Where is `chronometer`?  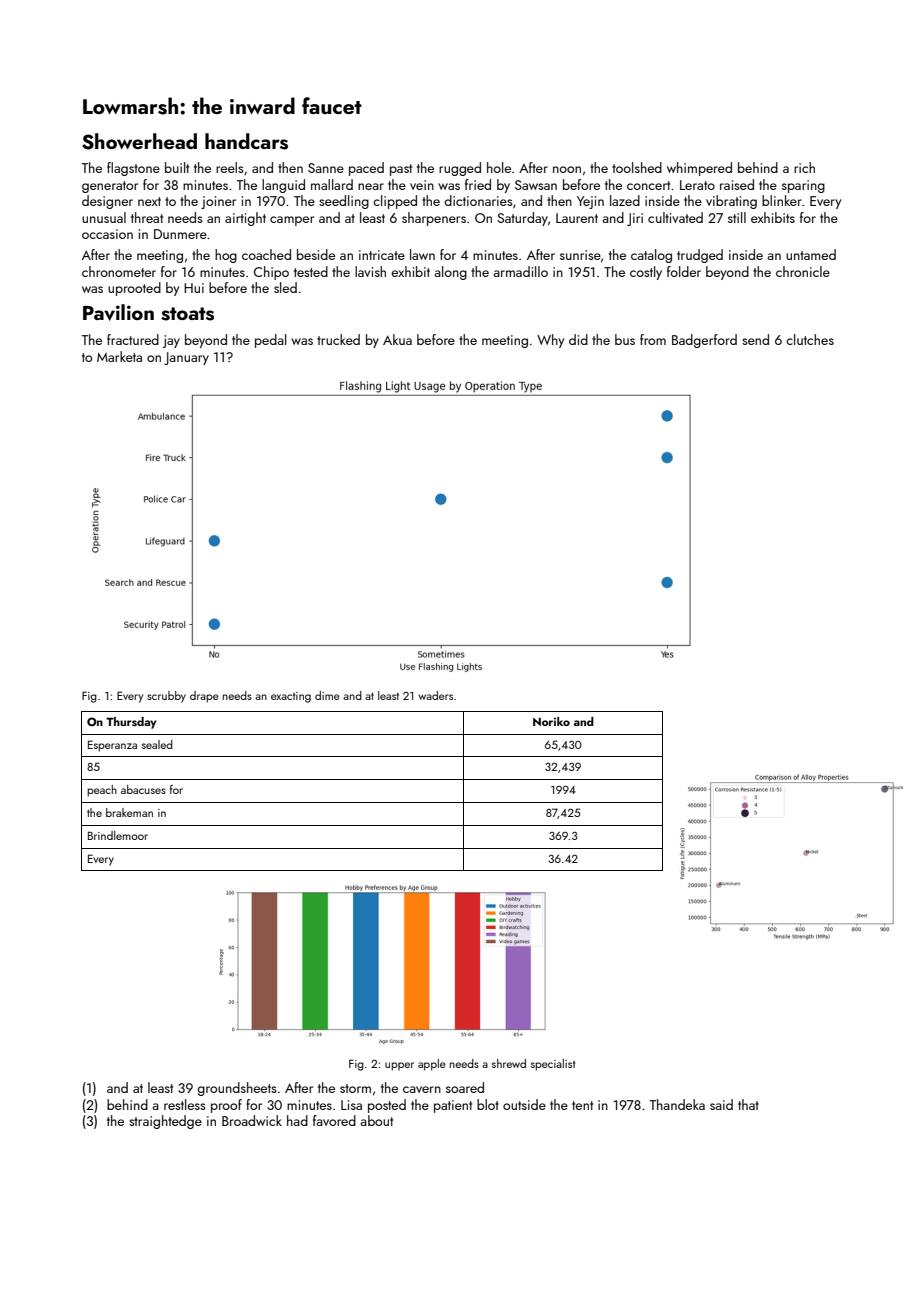
chronometer is located at coordinates (119, 271).
